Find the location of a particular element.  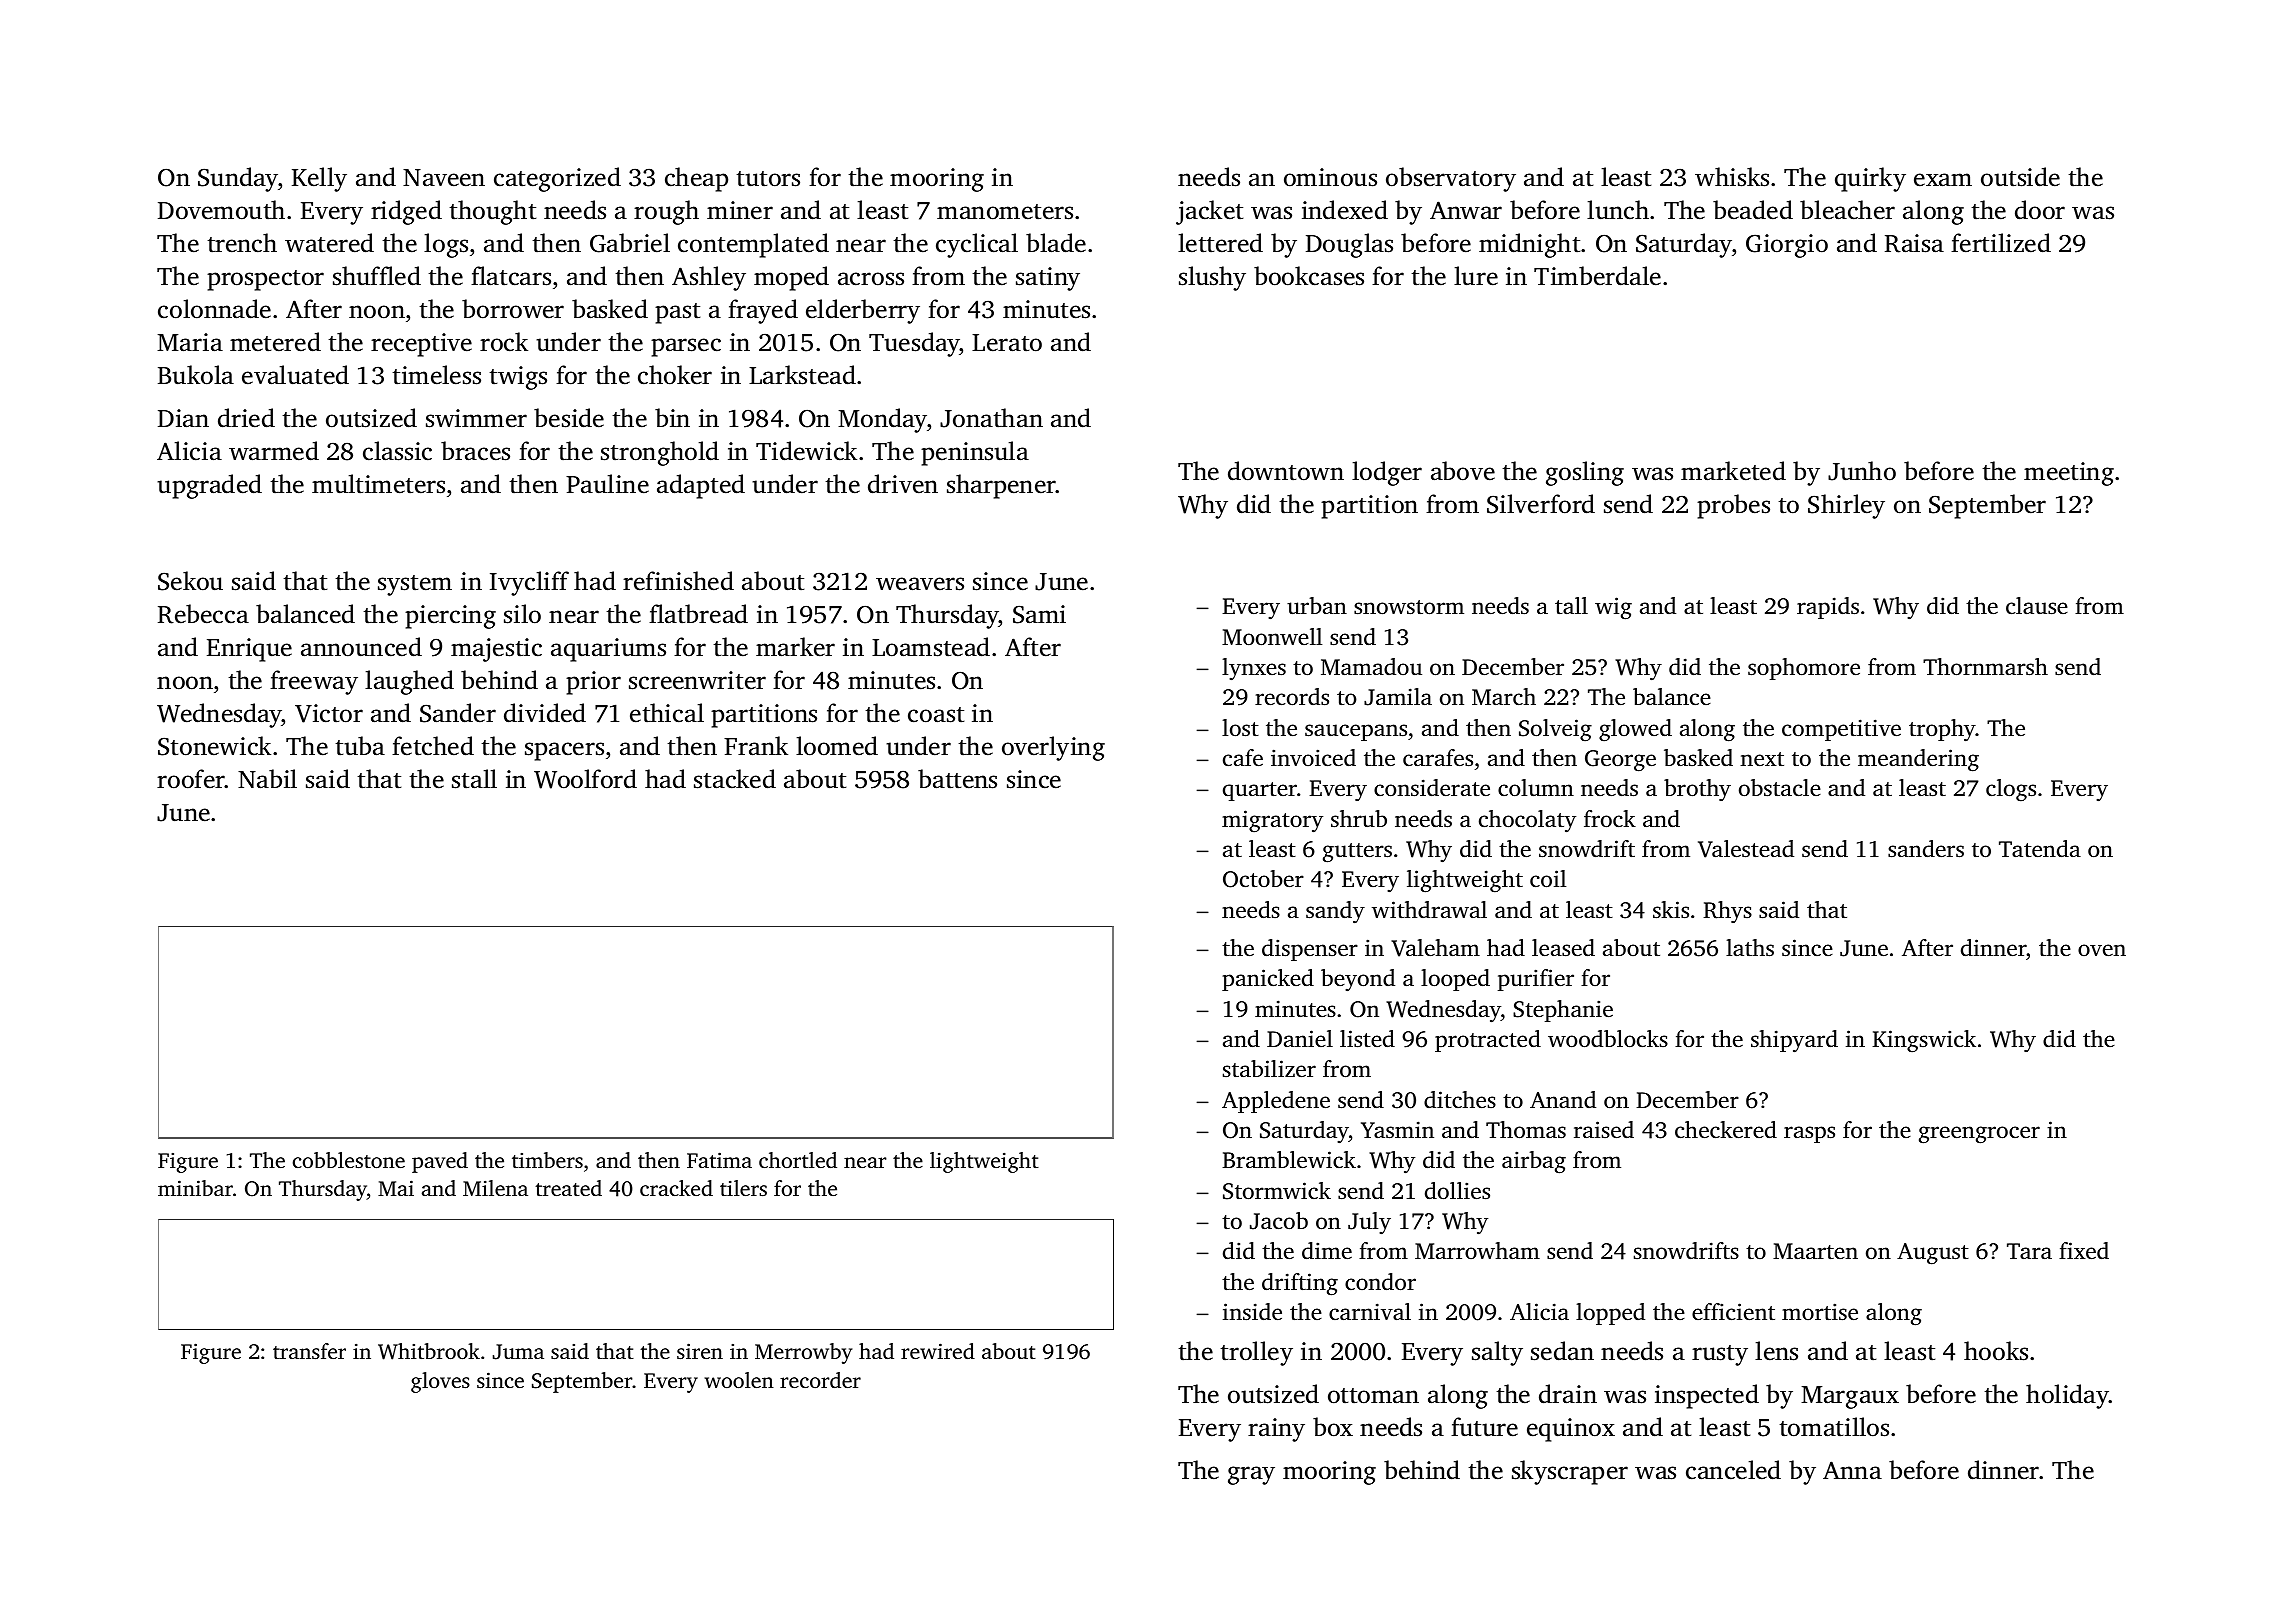

woolen is located at coordinates (739, 1380).
